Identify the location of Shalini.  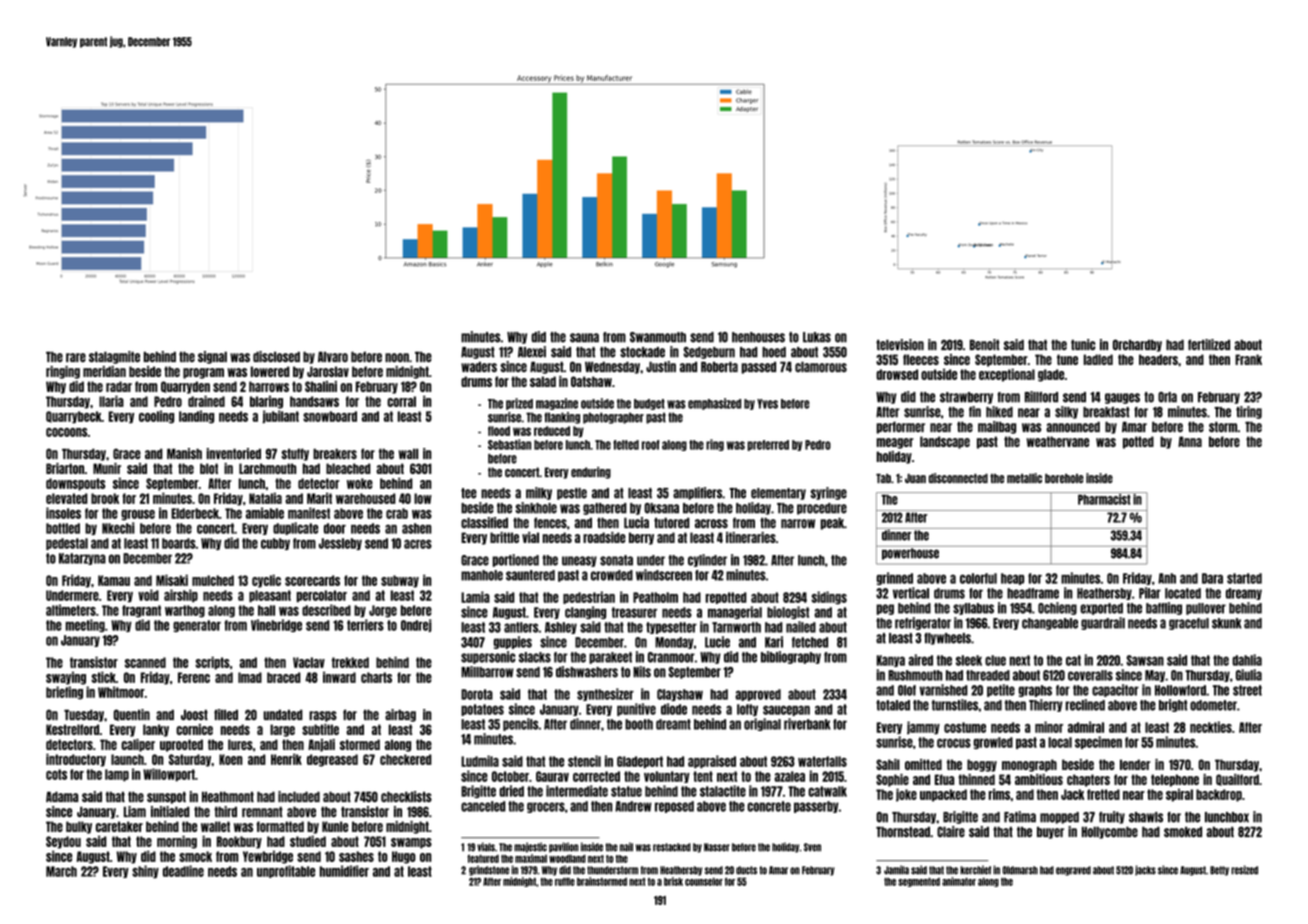
(321, 386).
